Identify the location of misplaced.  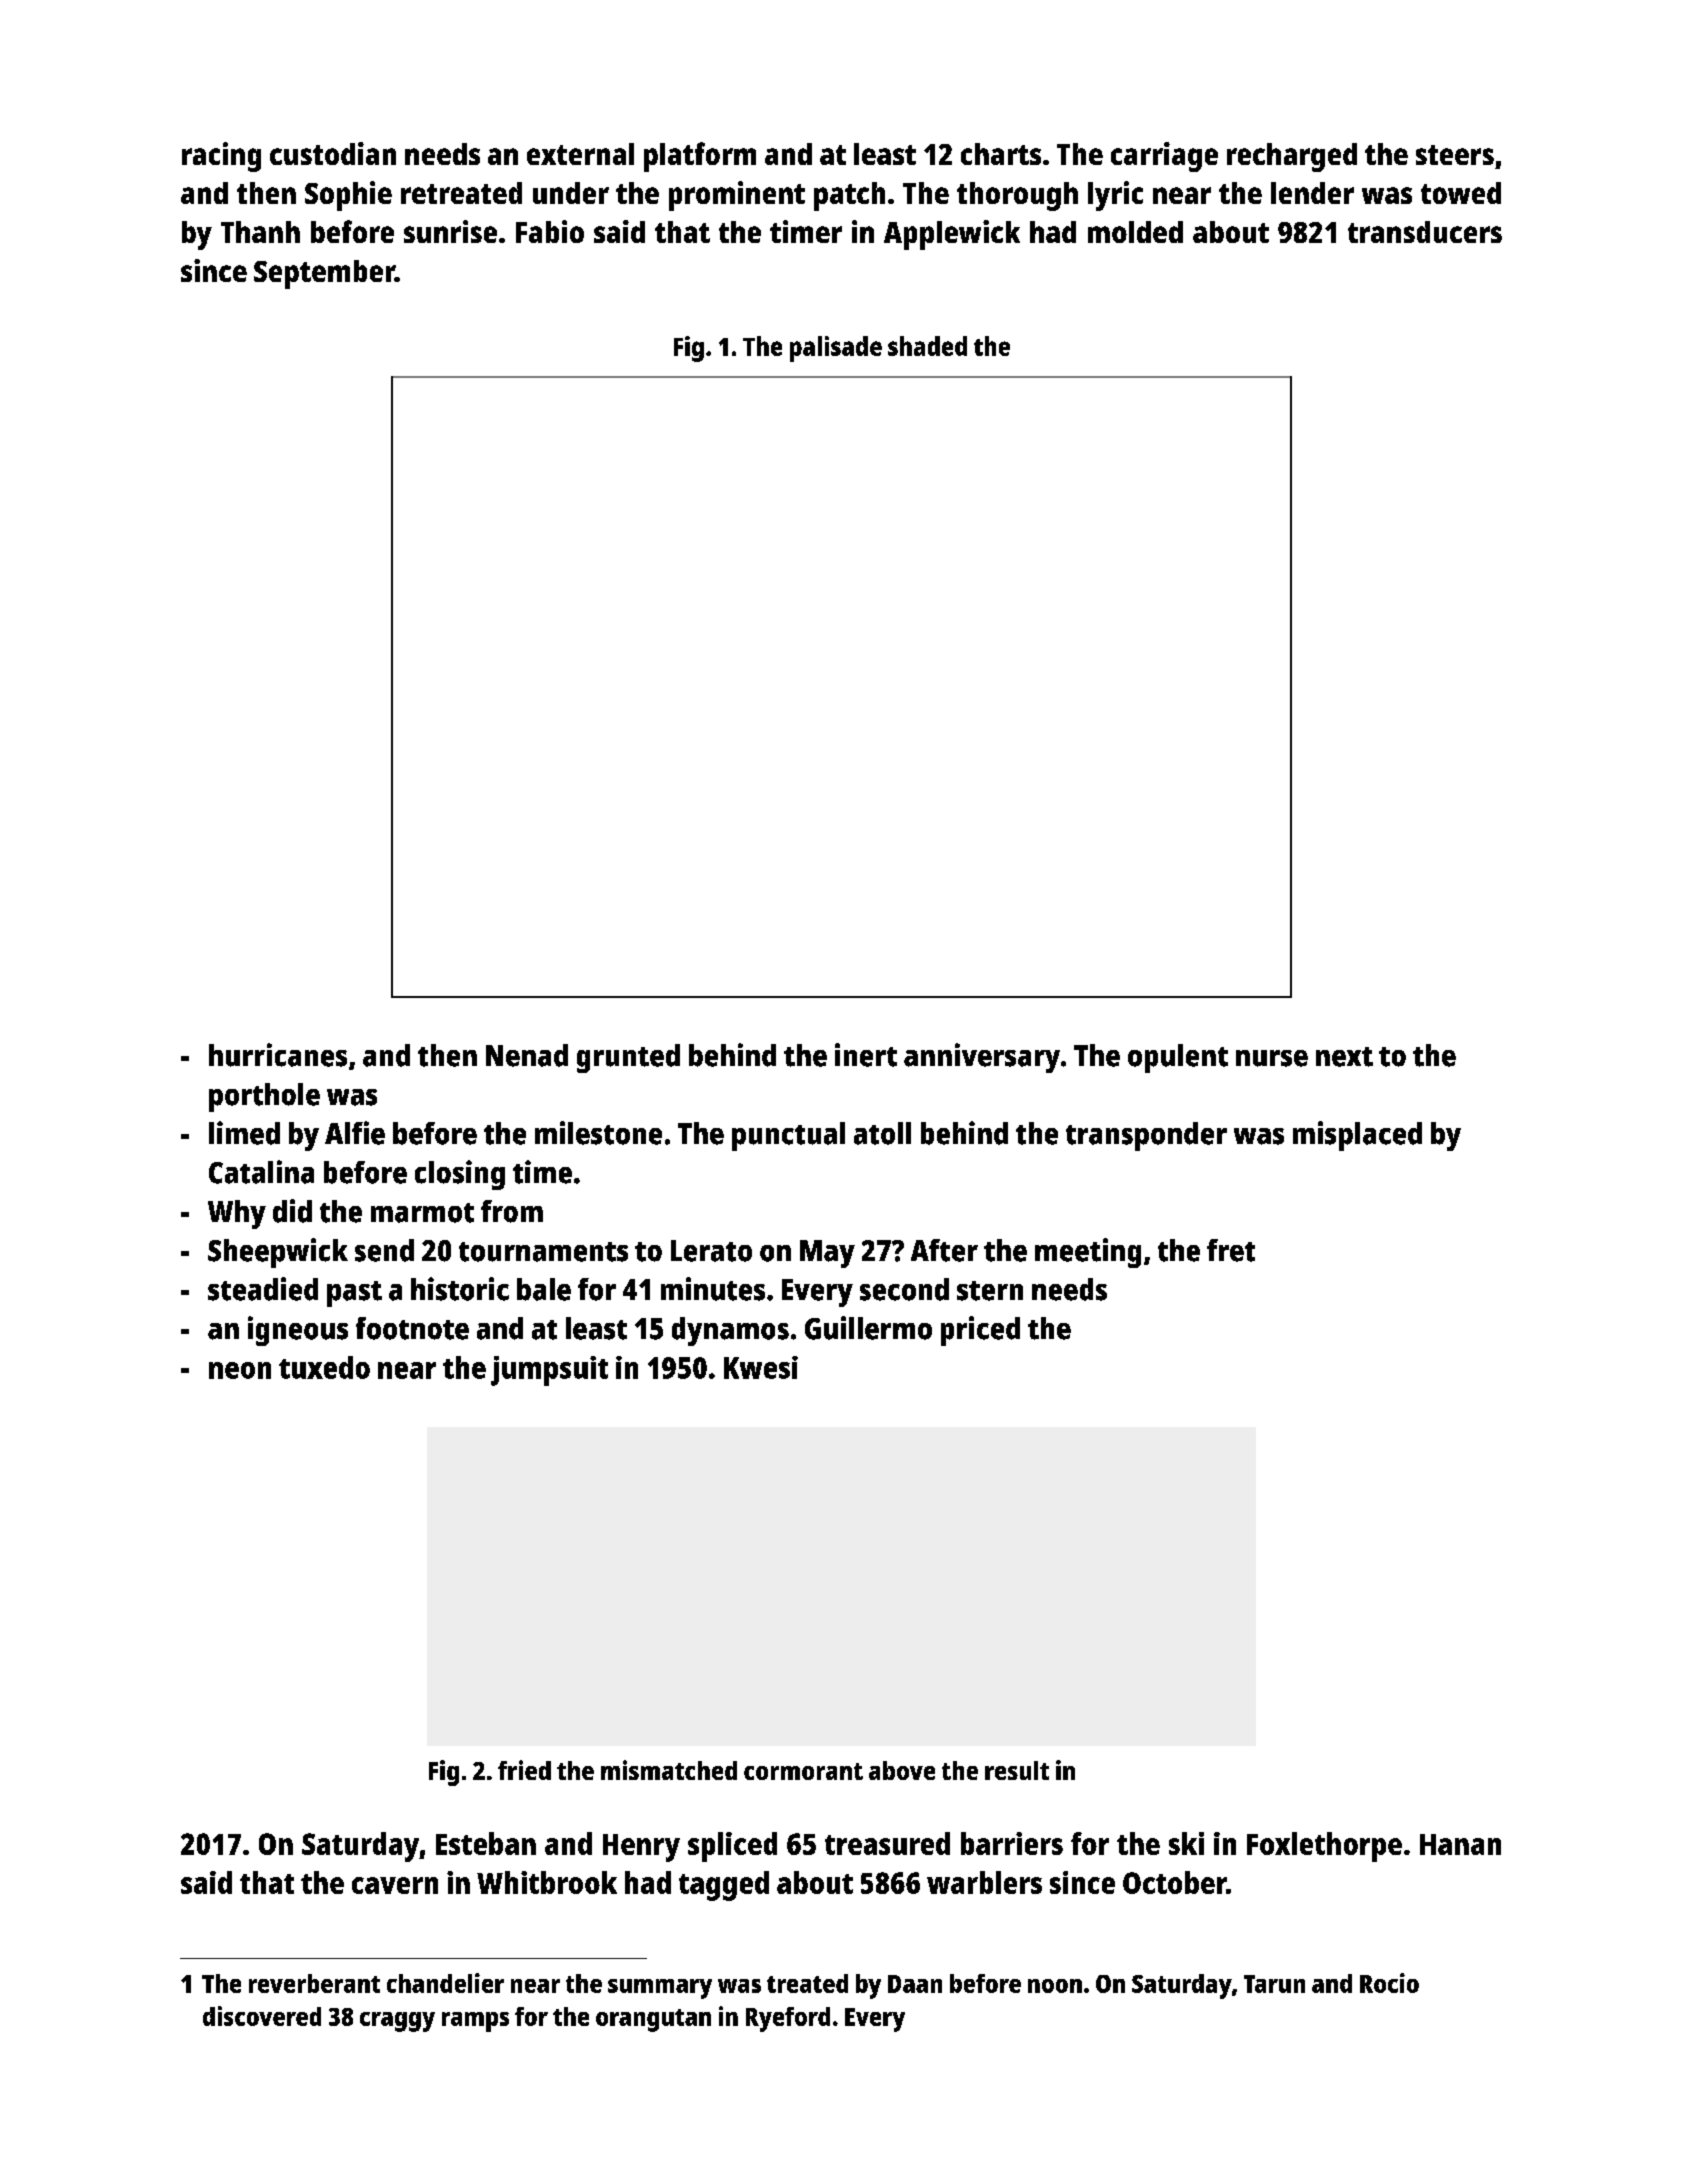
(1357, 1136).
